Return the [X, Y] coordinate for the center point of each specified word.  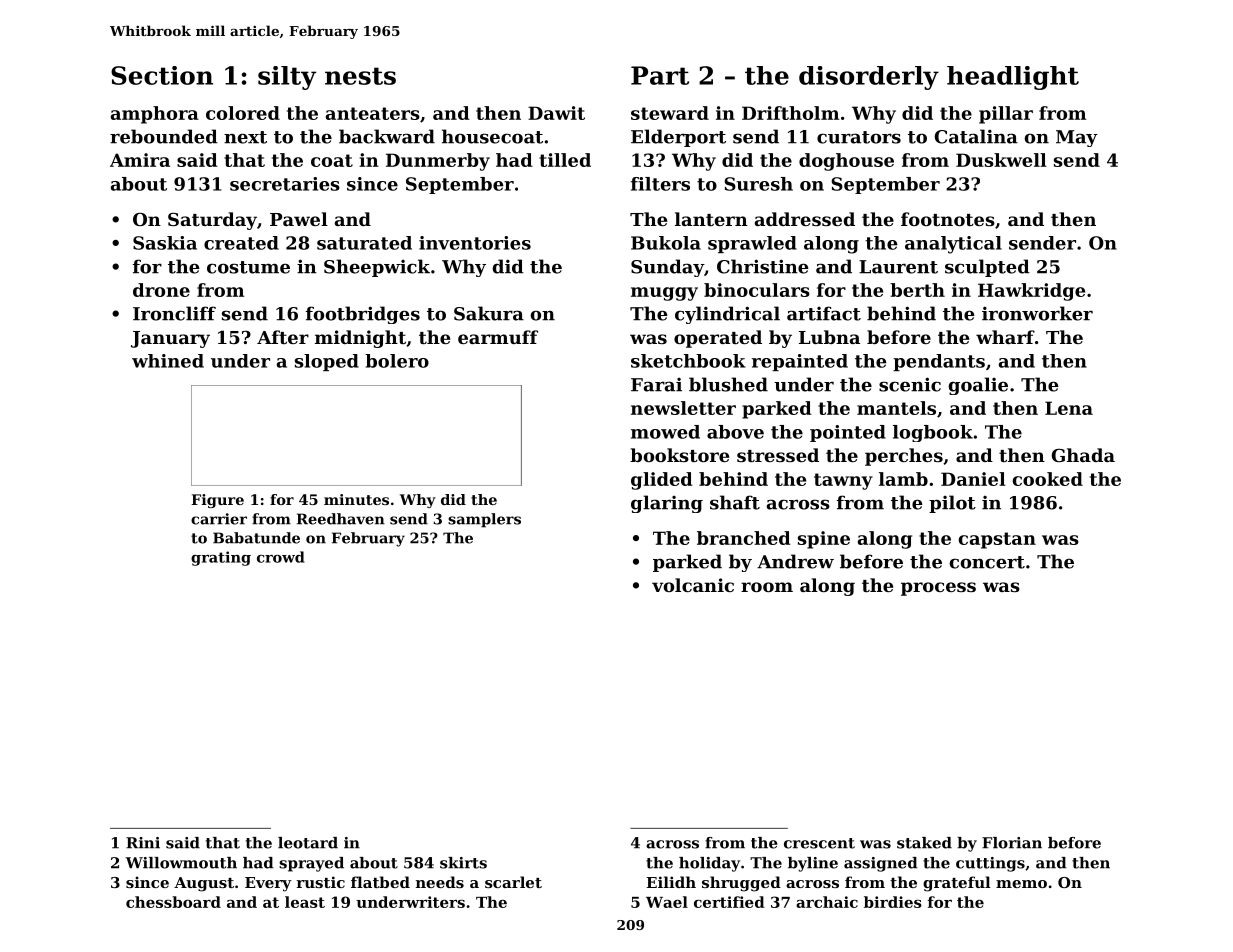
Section [162, 75]
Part [660, 75]
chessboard [173, 902]
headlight [1013, 78]
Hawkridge [1031, 292]
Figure [217, 501]
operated [718, 339]
